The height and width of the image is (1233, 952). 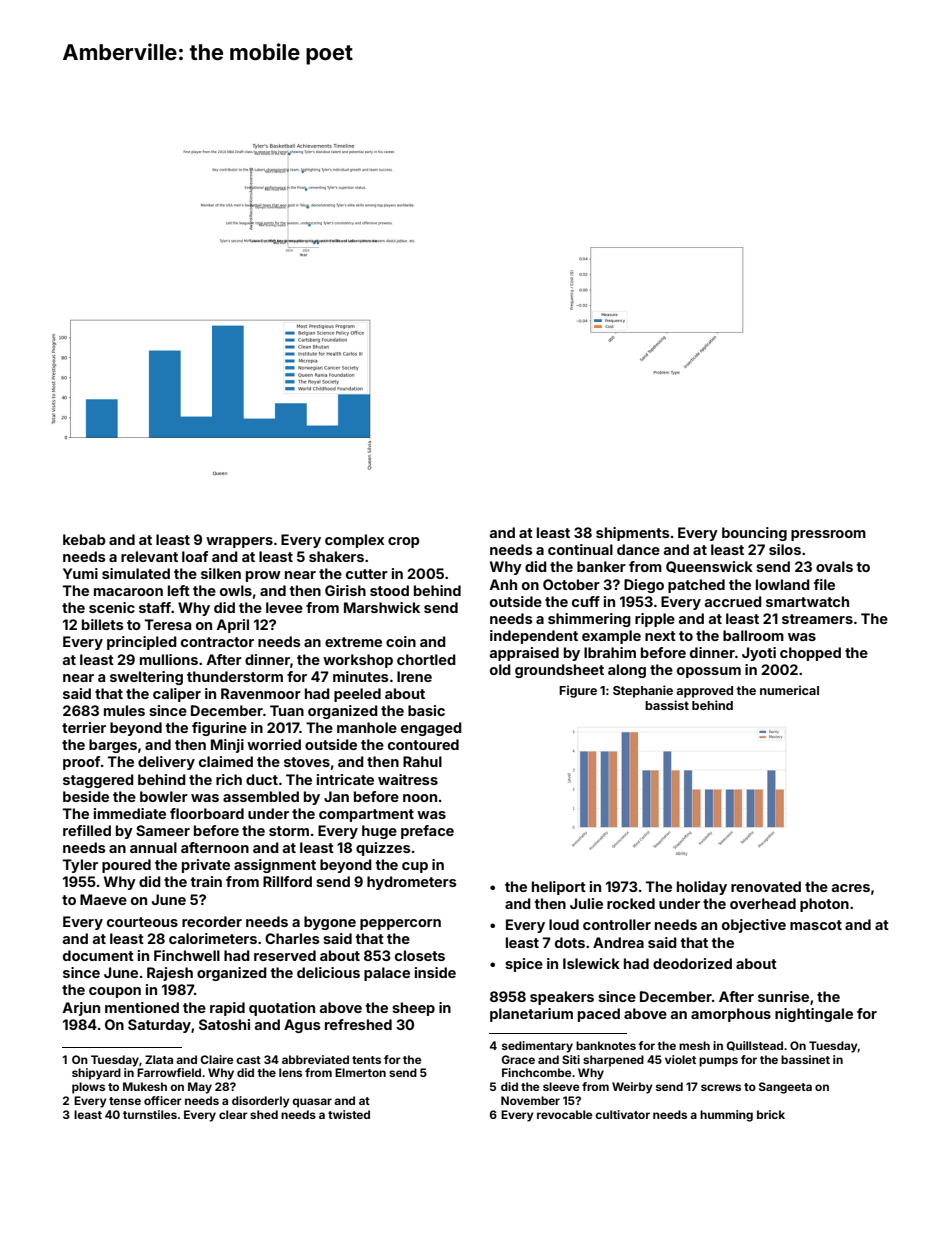 I want to click on brick, so click(x=771, y=1114).
